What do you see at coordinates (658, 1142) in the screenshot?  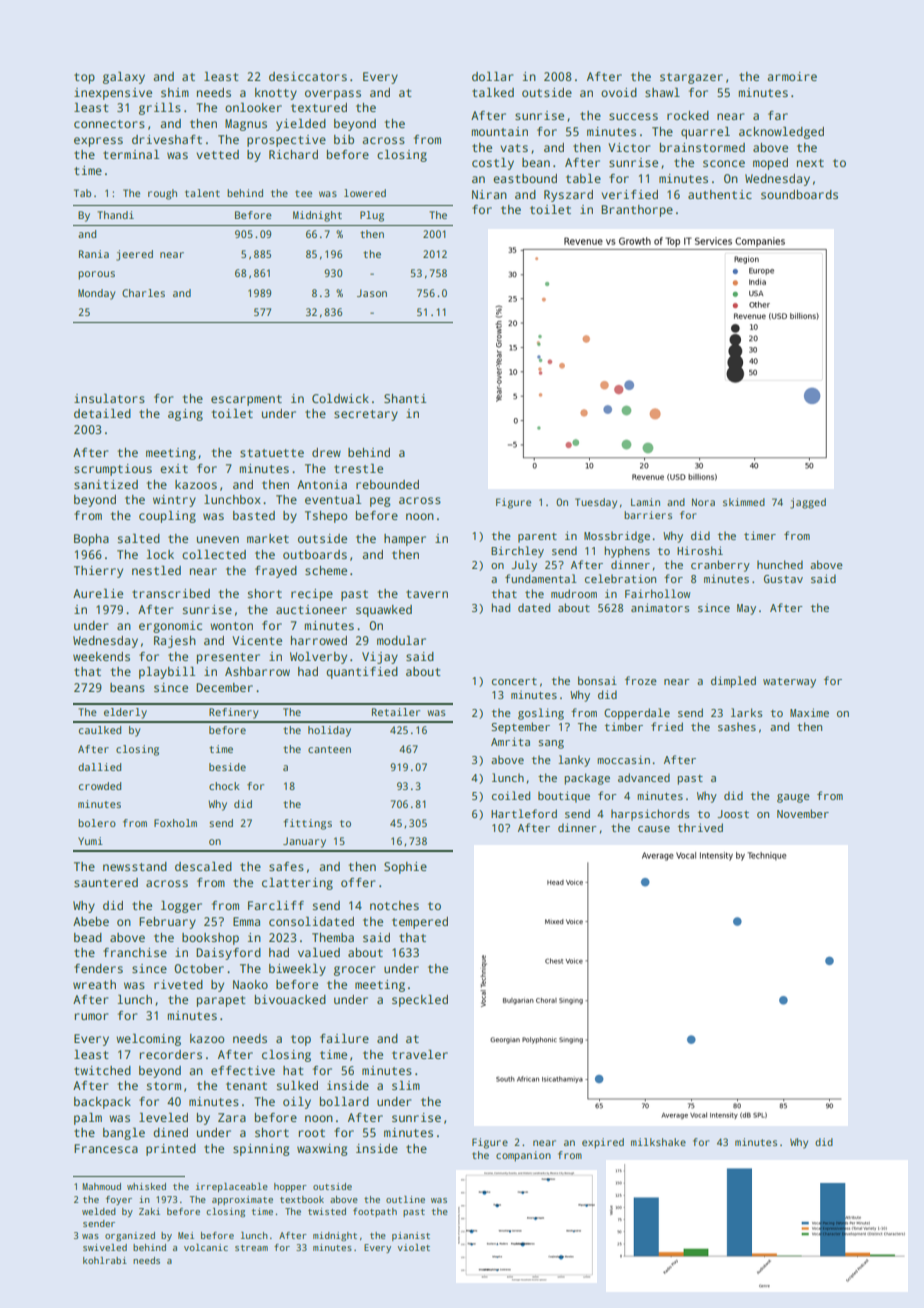 I see `milkshake` at bounding box center [658, 1142].
